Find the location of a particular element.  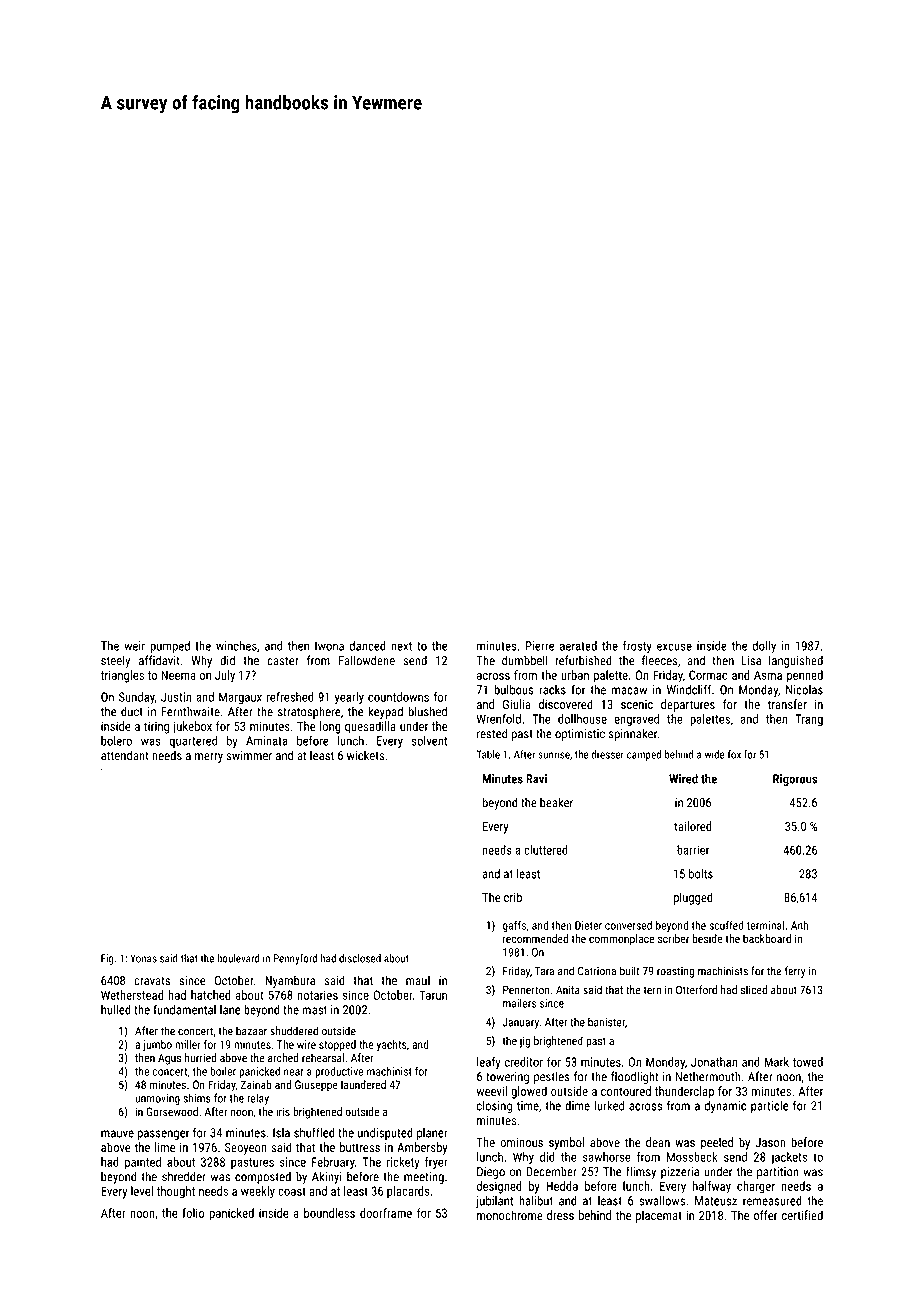

pumped is located at coordinates (170, 647).
